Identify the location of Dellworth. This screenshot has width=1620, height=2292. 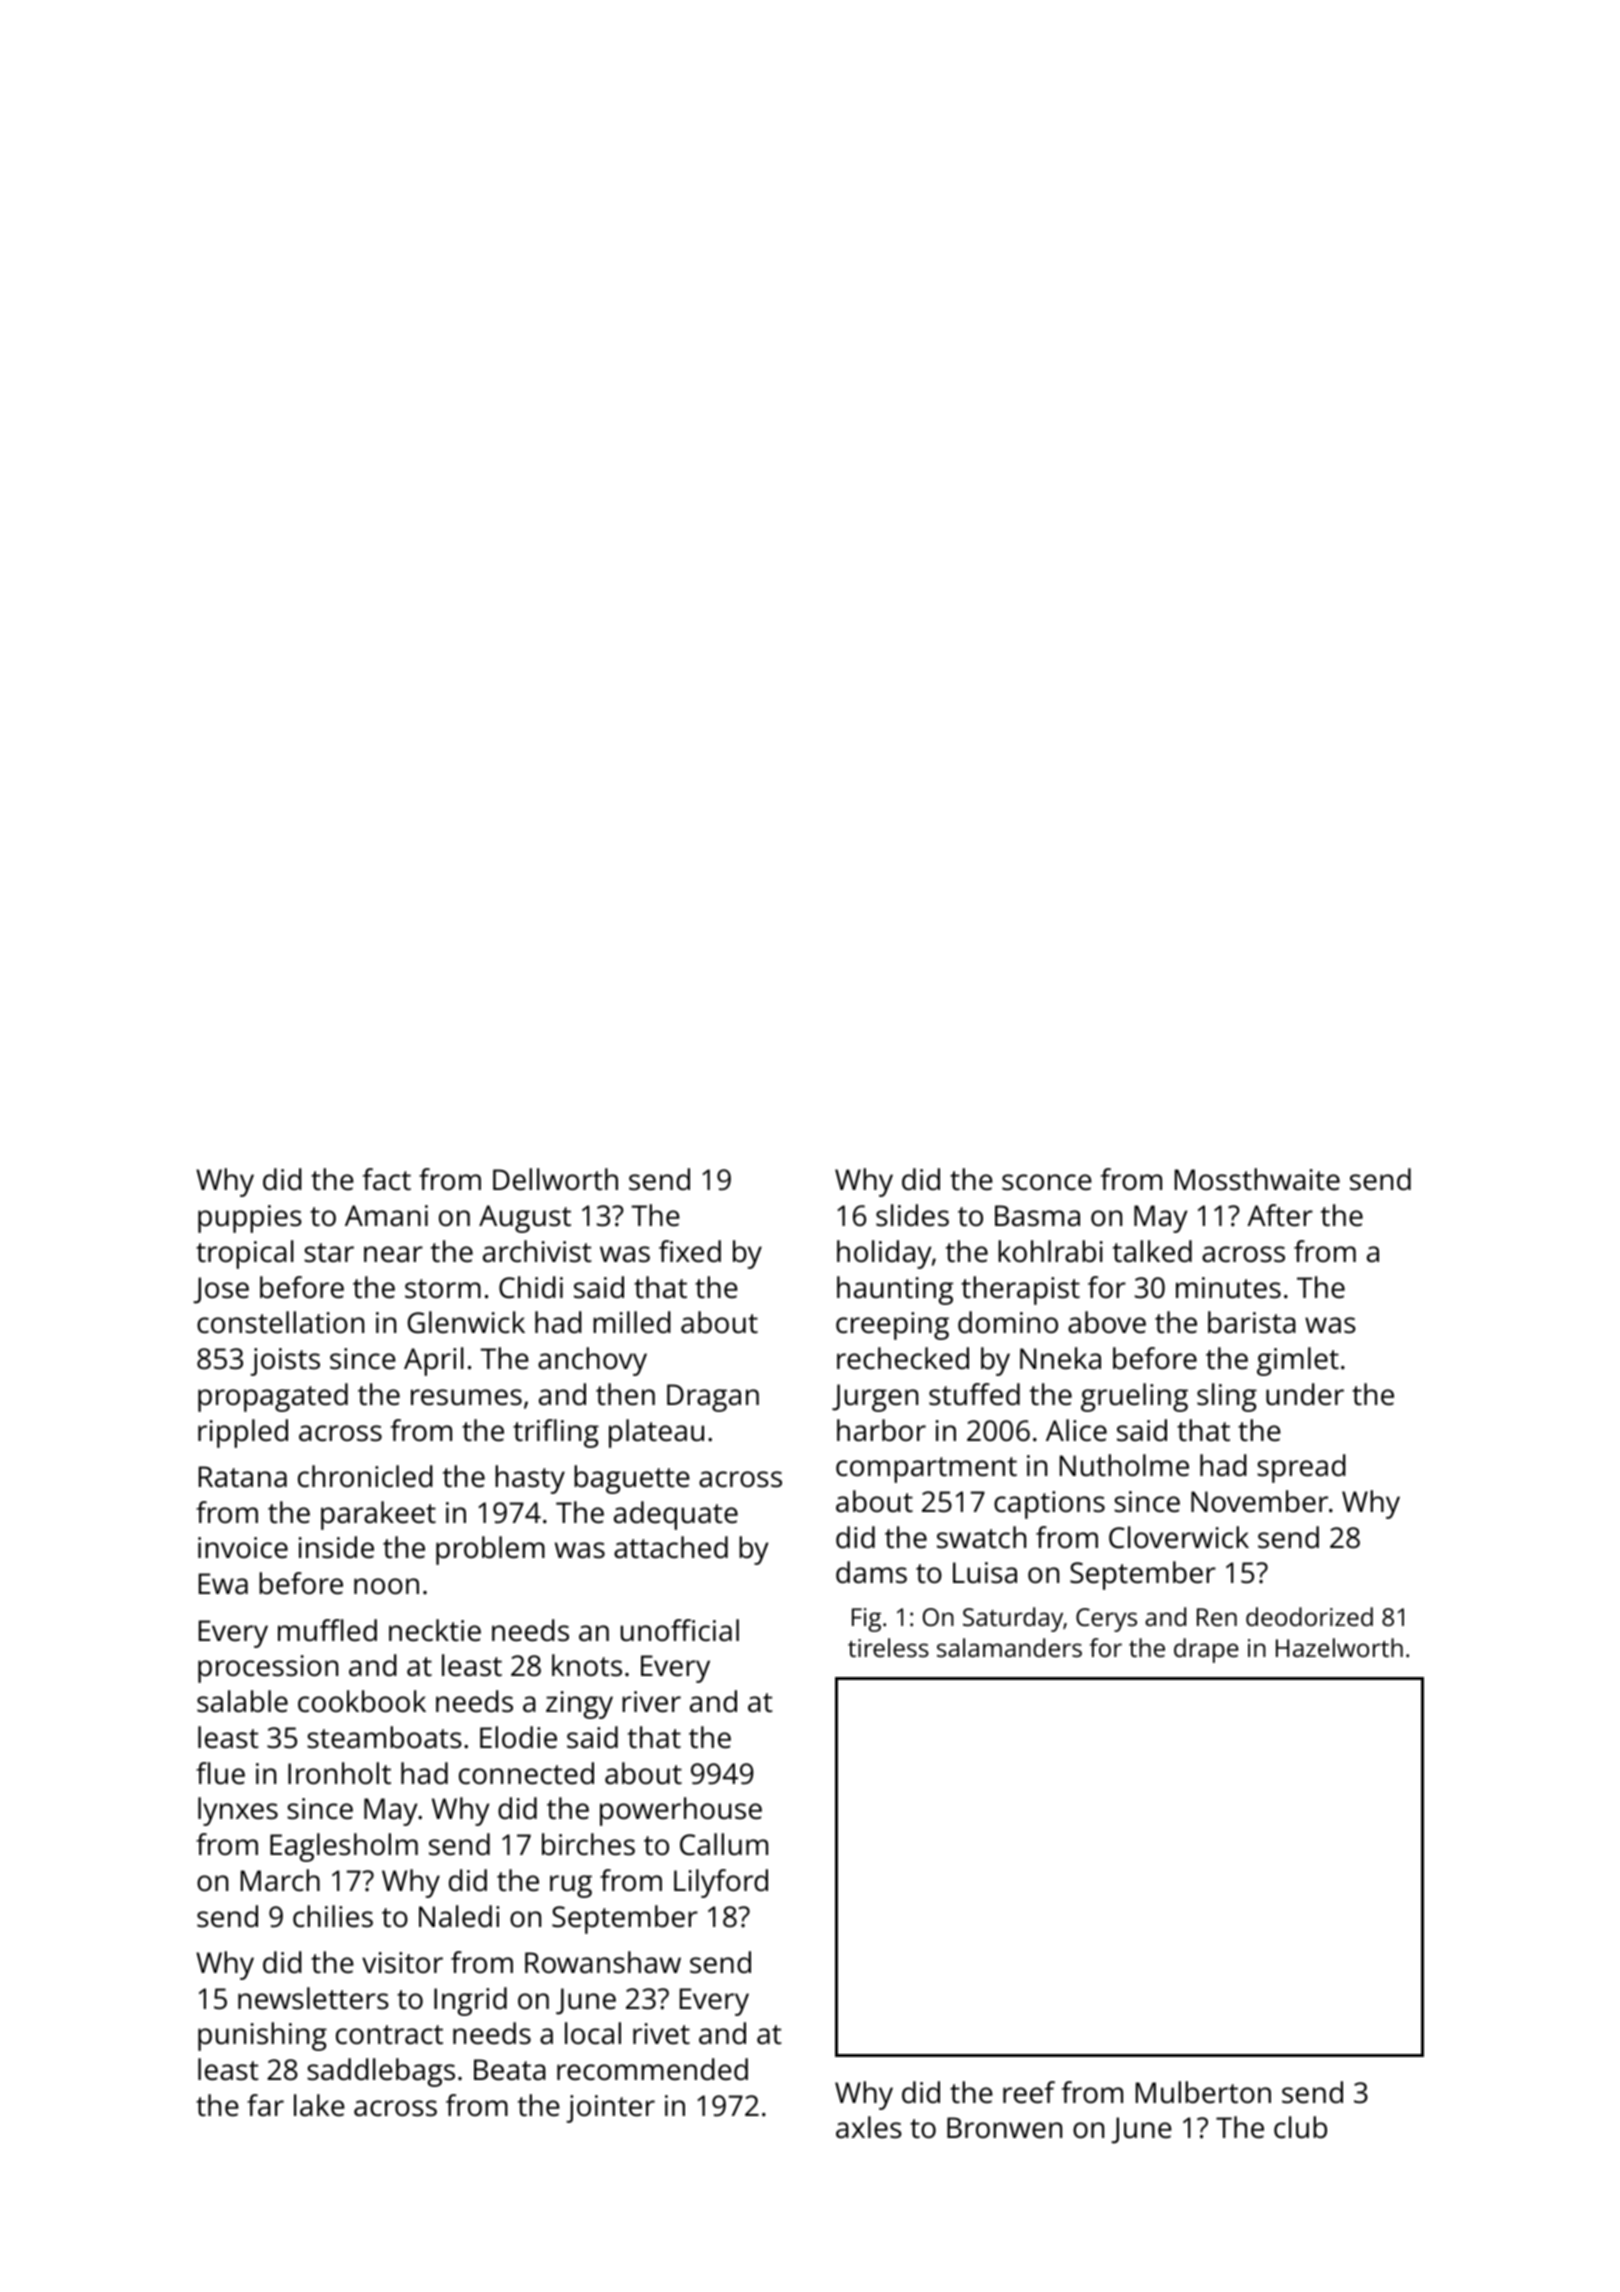
(555, 1179).
